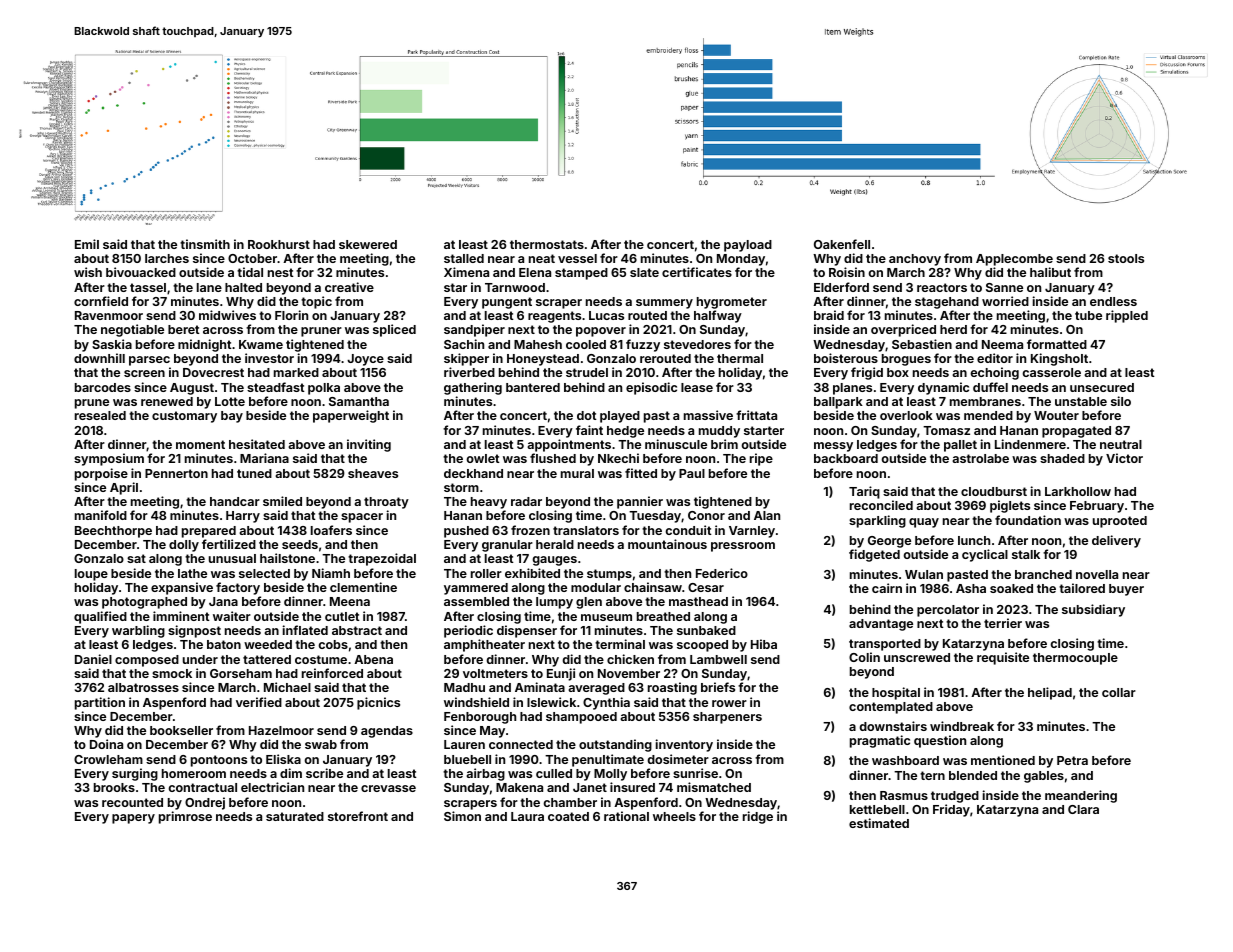 The height and width of the image is (952, 1233). What do you see at coordinates (587, 415) in the image?
I see `dot` at bounding box center [587, 415].
